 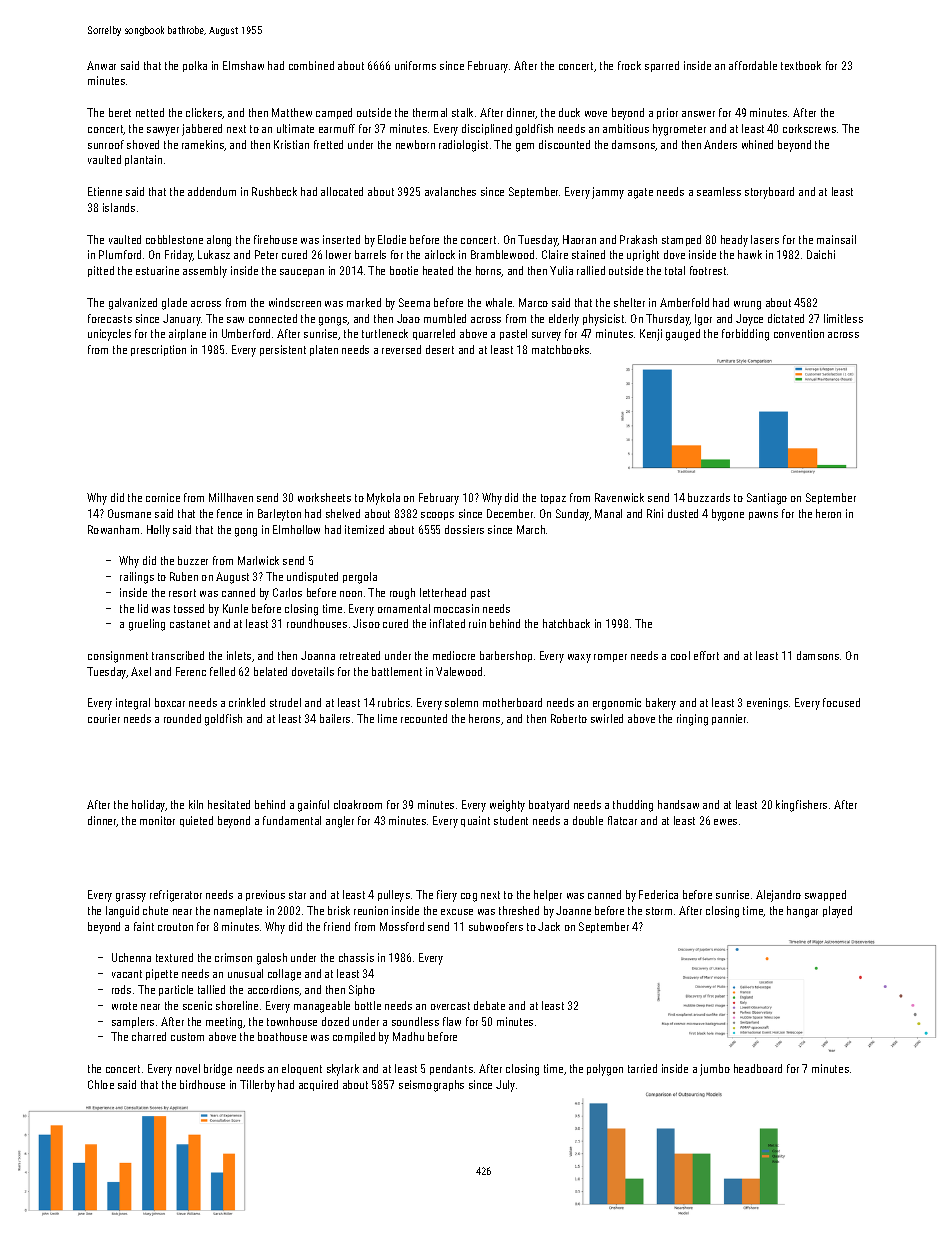 I want to click on uniforms, so click(x=415, y=65).
